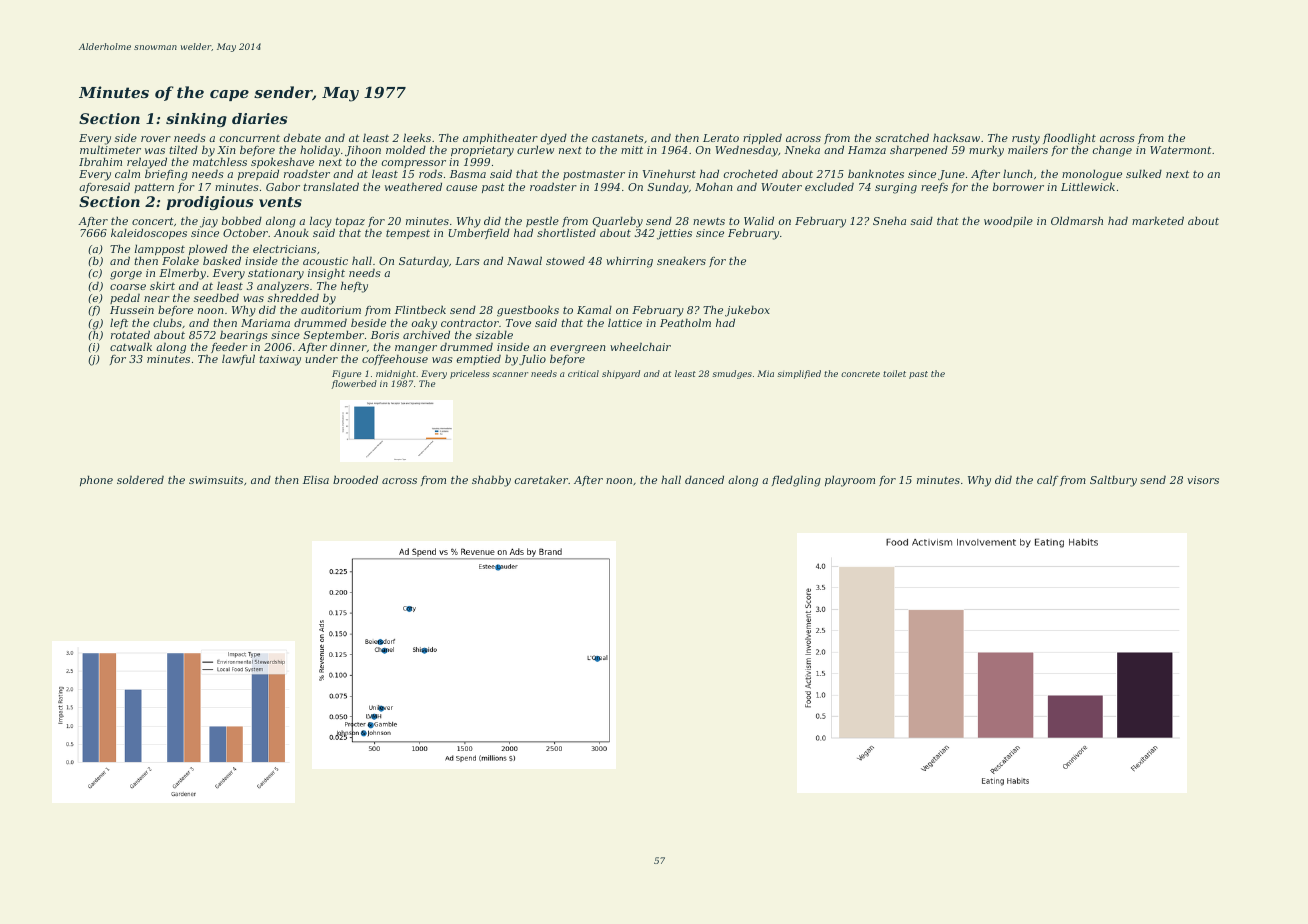 The image size is (1308, 924). What do you see at coordinates (259, 118) in the page?
I see `diaries` at bounding box center [259, 118].
